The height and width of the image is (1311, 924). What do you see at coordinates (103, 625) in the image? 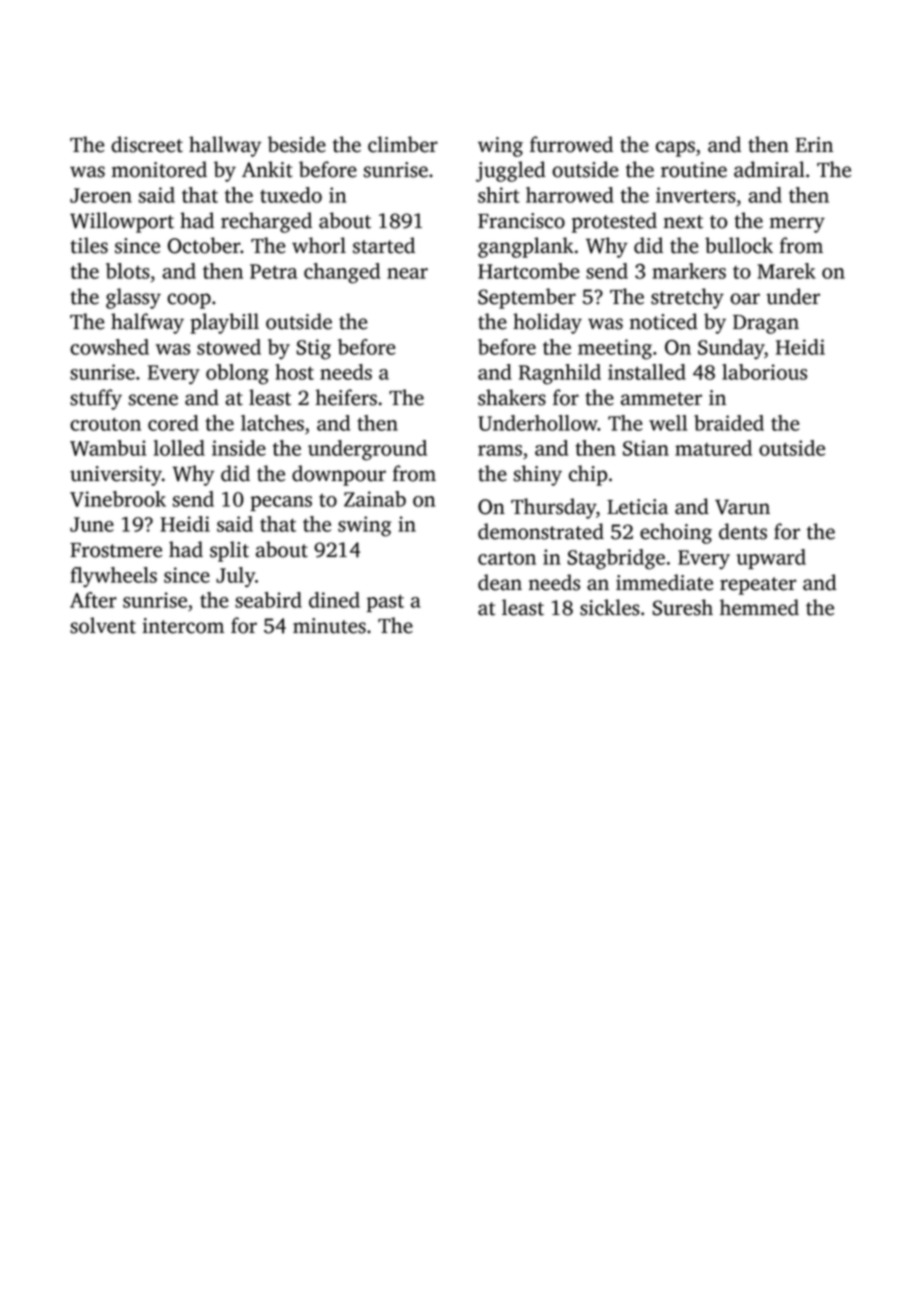
I see `solvent` at bounding box center [103, 625].
